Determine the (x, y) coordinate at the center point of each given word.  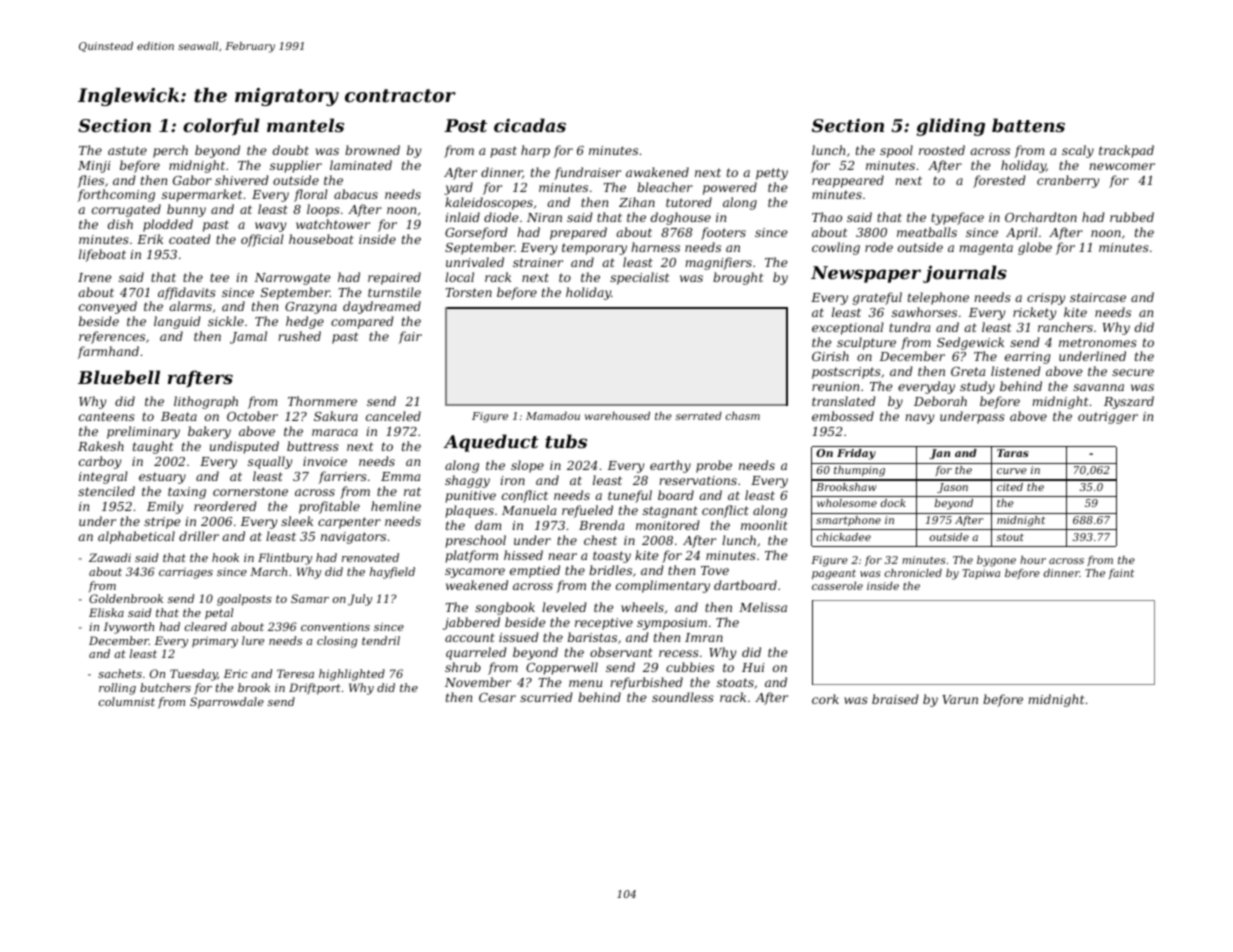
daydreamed (382, 307)
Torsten (468, 292)
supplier (296, 166)
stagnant (670, 512)
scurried (546, 697)
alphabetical (136, 537)
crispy (1046, 299)
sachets (120, 673)
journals (965, 274)
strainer (538, 262)
